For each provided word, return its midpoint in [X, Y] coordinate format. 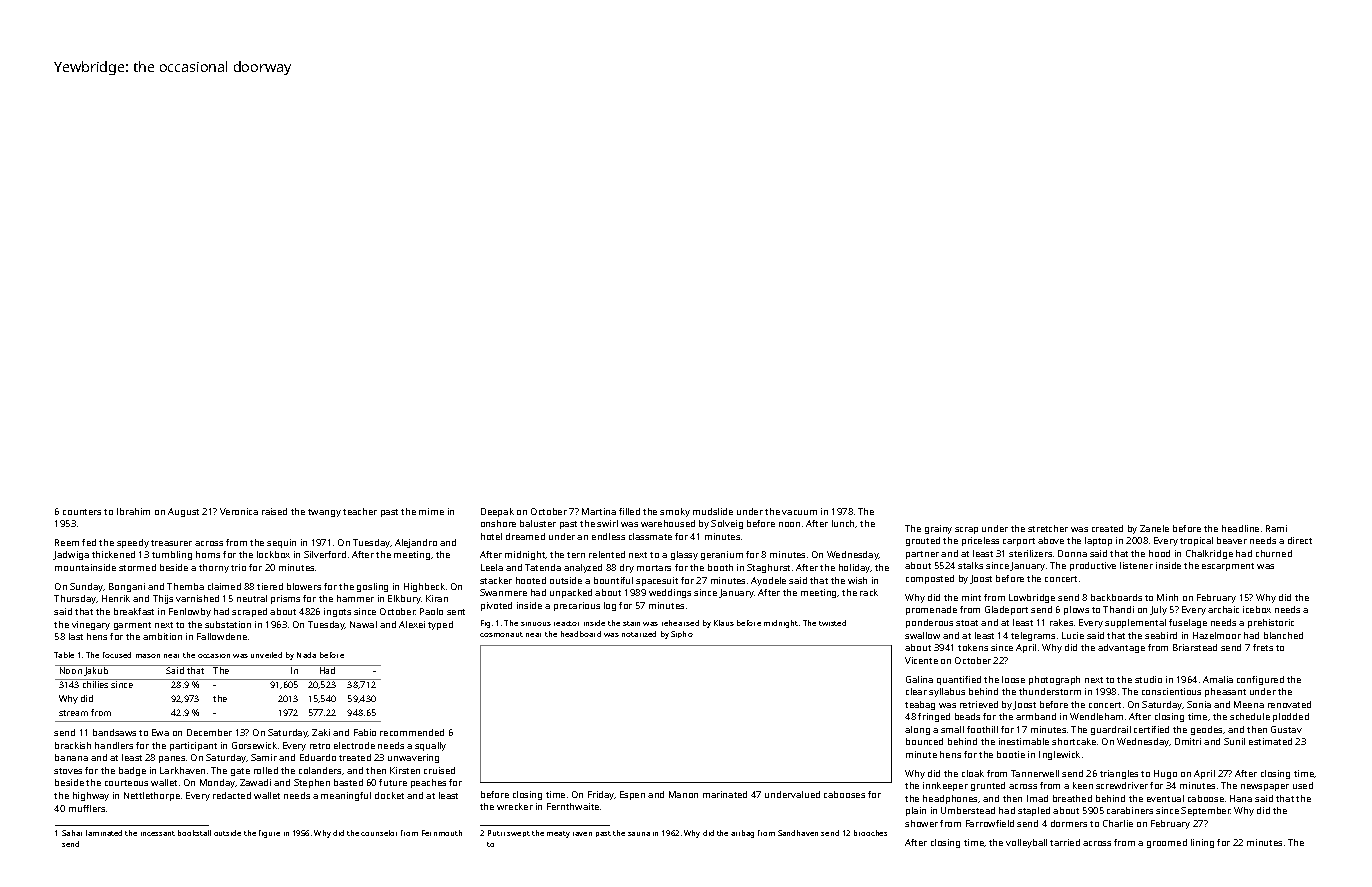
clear [916, 691]
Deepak [497, 512]
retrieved [979, 704]
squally [430, 746]
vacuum [799, 512]
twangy [324, 513]
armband [1036, 716]
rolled [266, 770]
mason [148, 656]
